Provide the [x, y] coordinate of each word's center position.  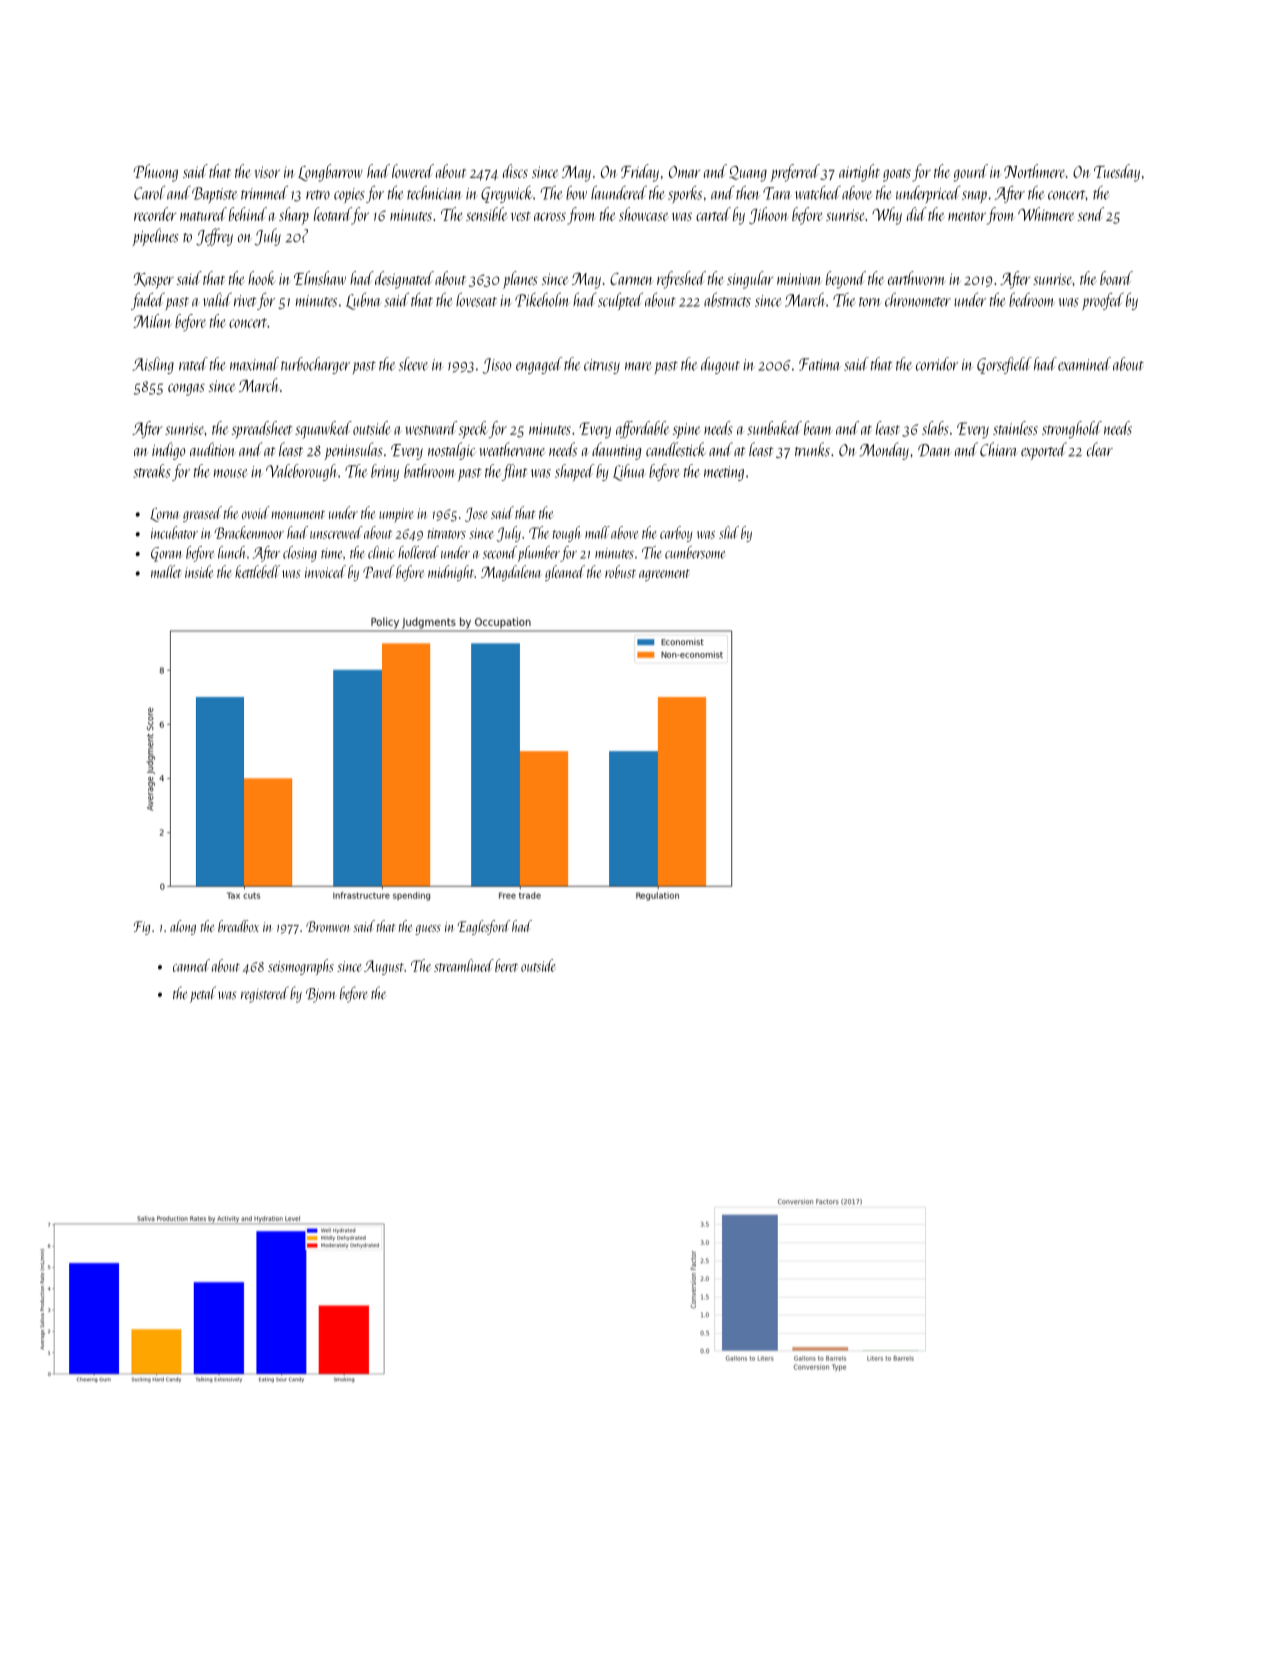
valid [217, 300]
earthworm [917, 278]
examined [1084, 364]
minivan [799, 279]
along [183, 927]
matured [203, 214]
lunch [231, 552]
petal [203, 994]
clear [1100, 449]
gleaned [565, 573]
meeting [724, 473]
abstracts [727, 299]
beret [506, 965]
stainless [1015, 428]
